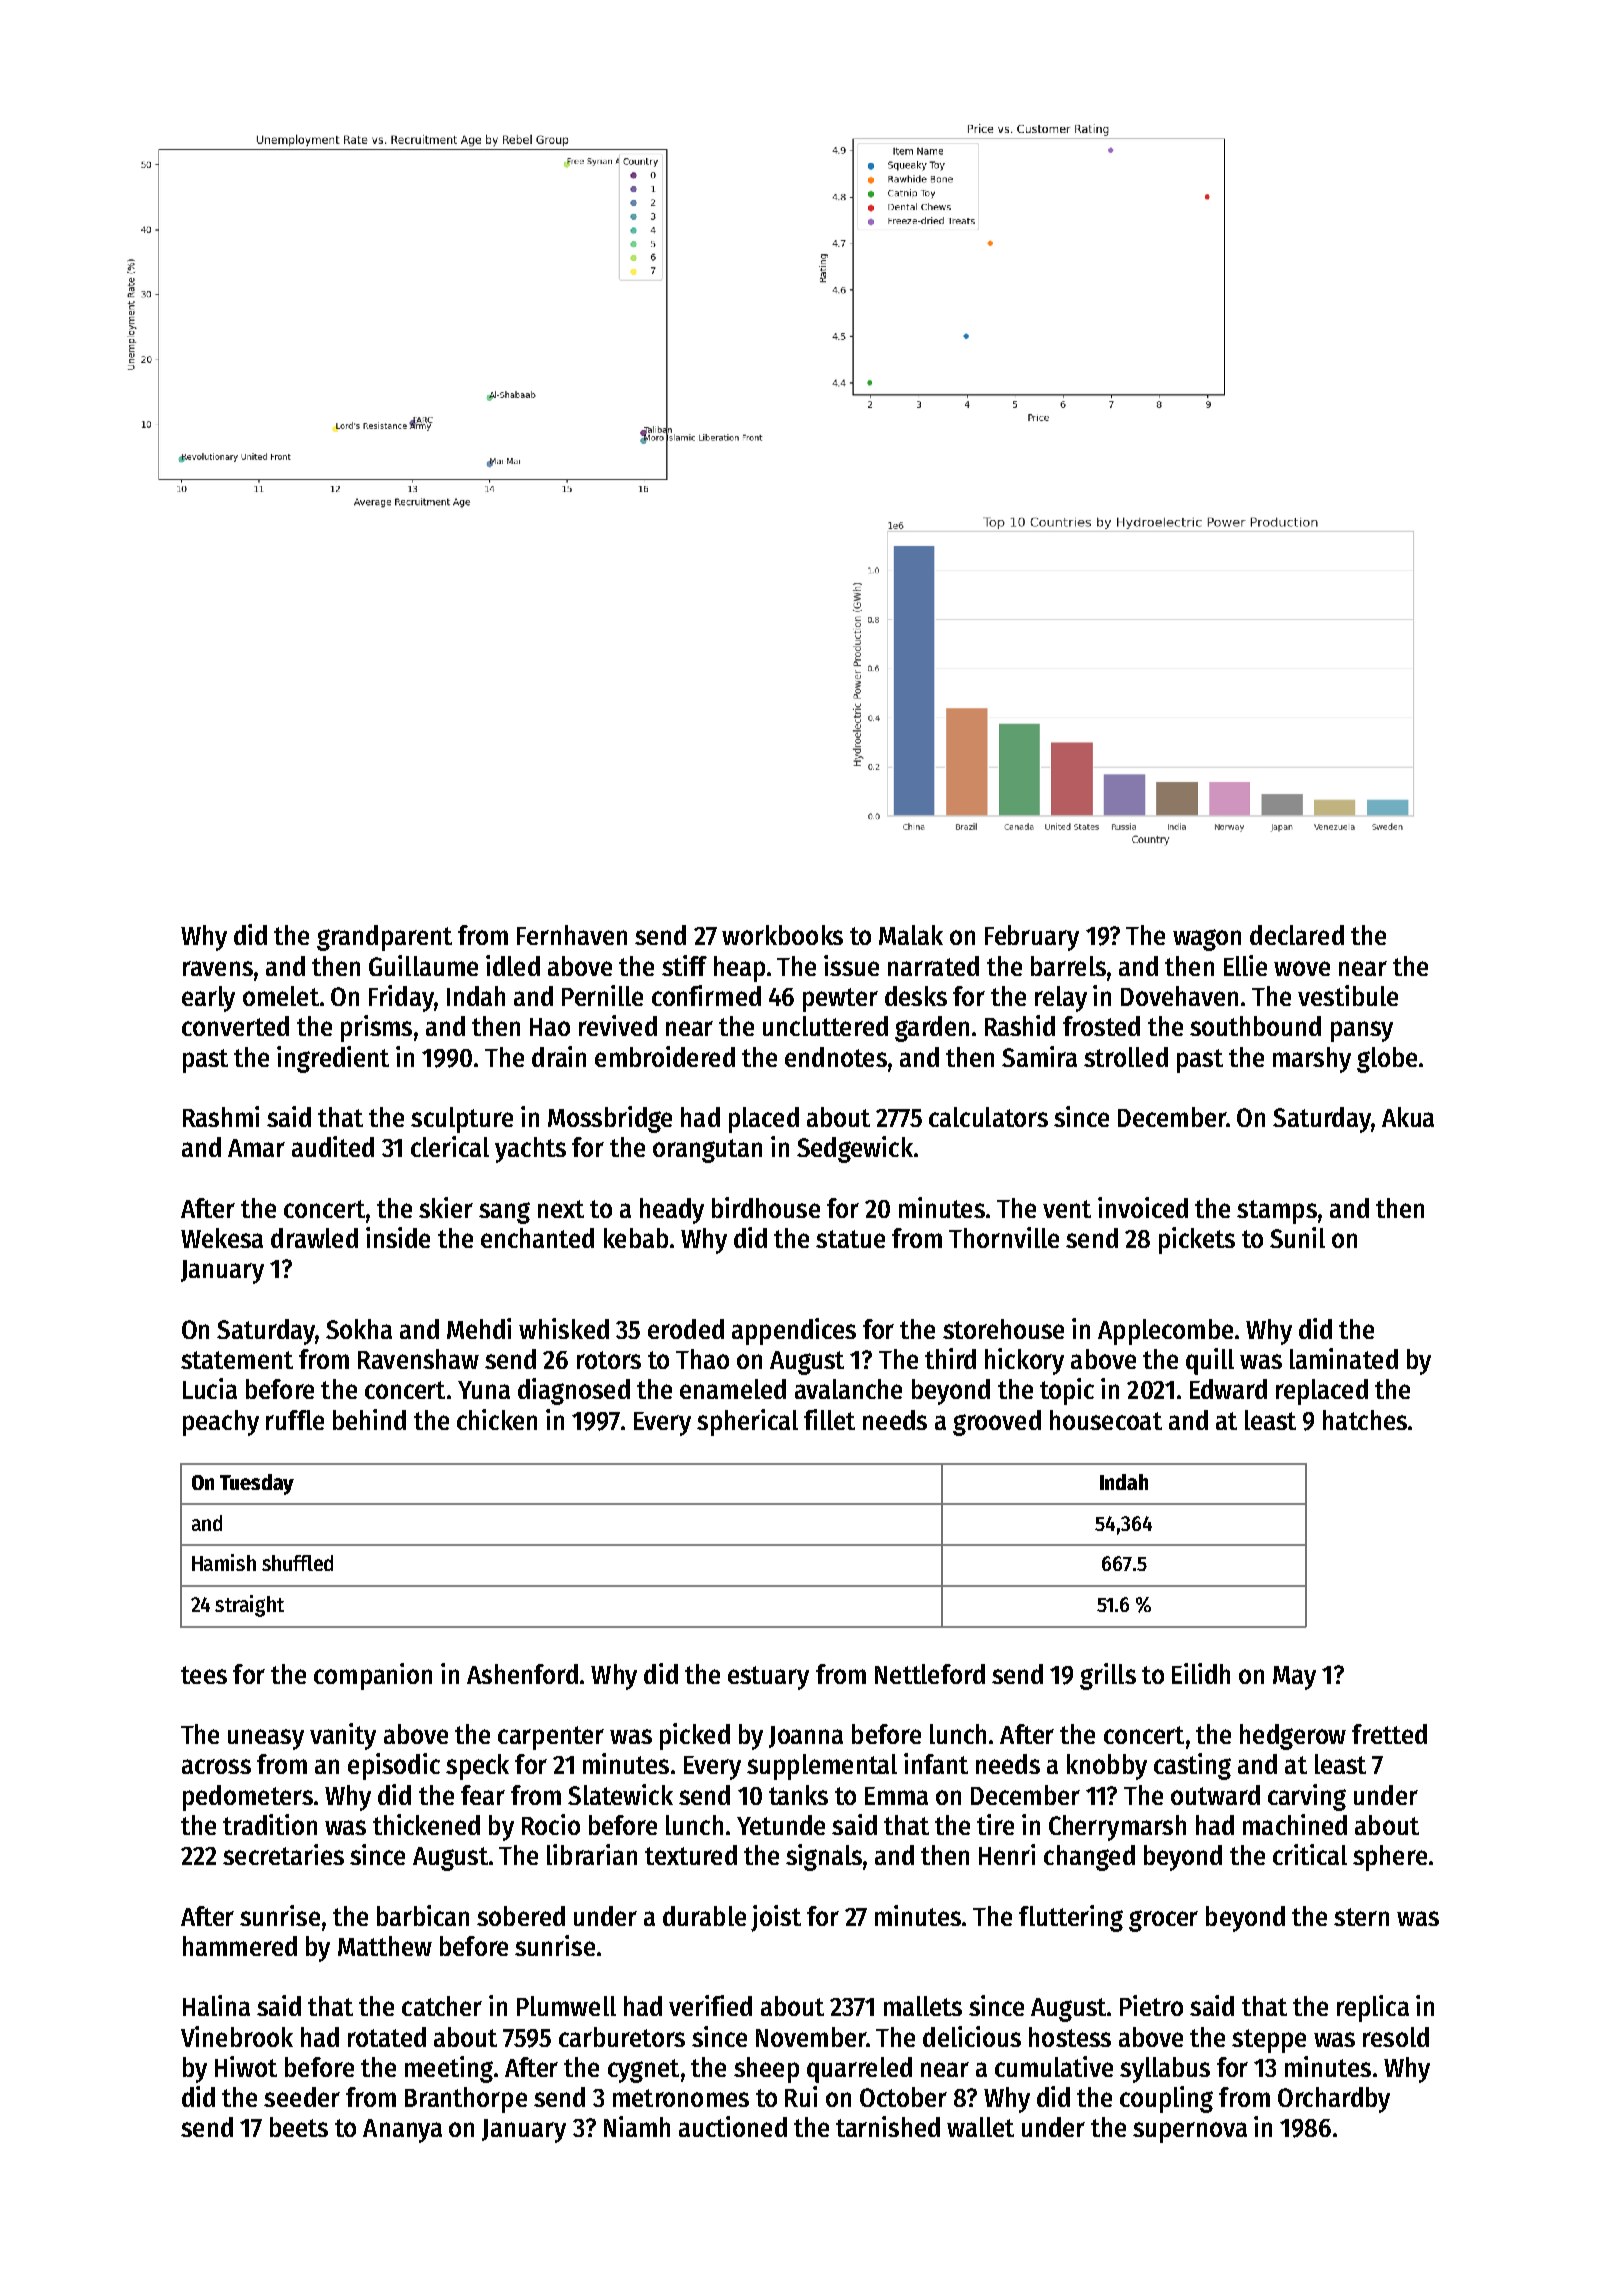  Describe the element at coordinates (936, 1763) in the image. I see `infant` at that location.
